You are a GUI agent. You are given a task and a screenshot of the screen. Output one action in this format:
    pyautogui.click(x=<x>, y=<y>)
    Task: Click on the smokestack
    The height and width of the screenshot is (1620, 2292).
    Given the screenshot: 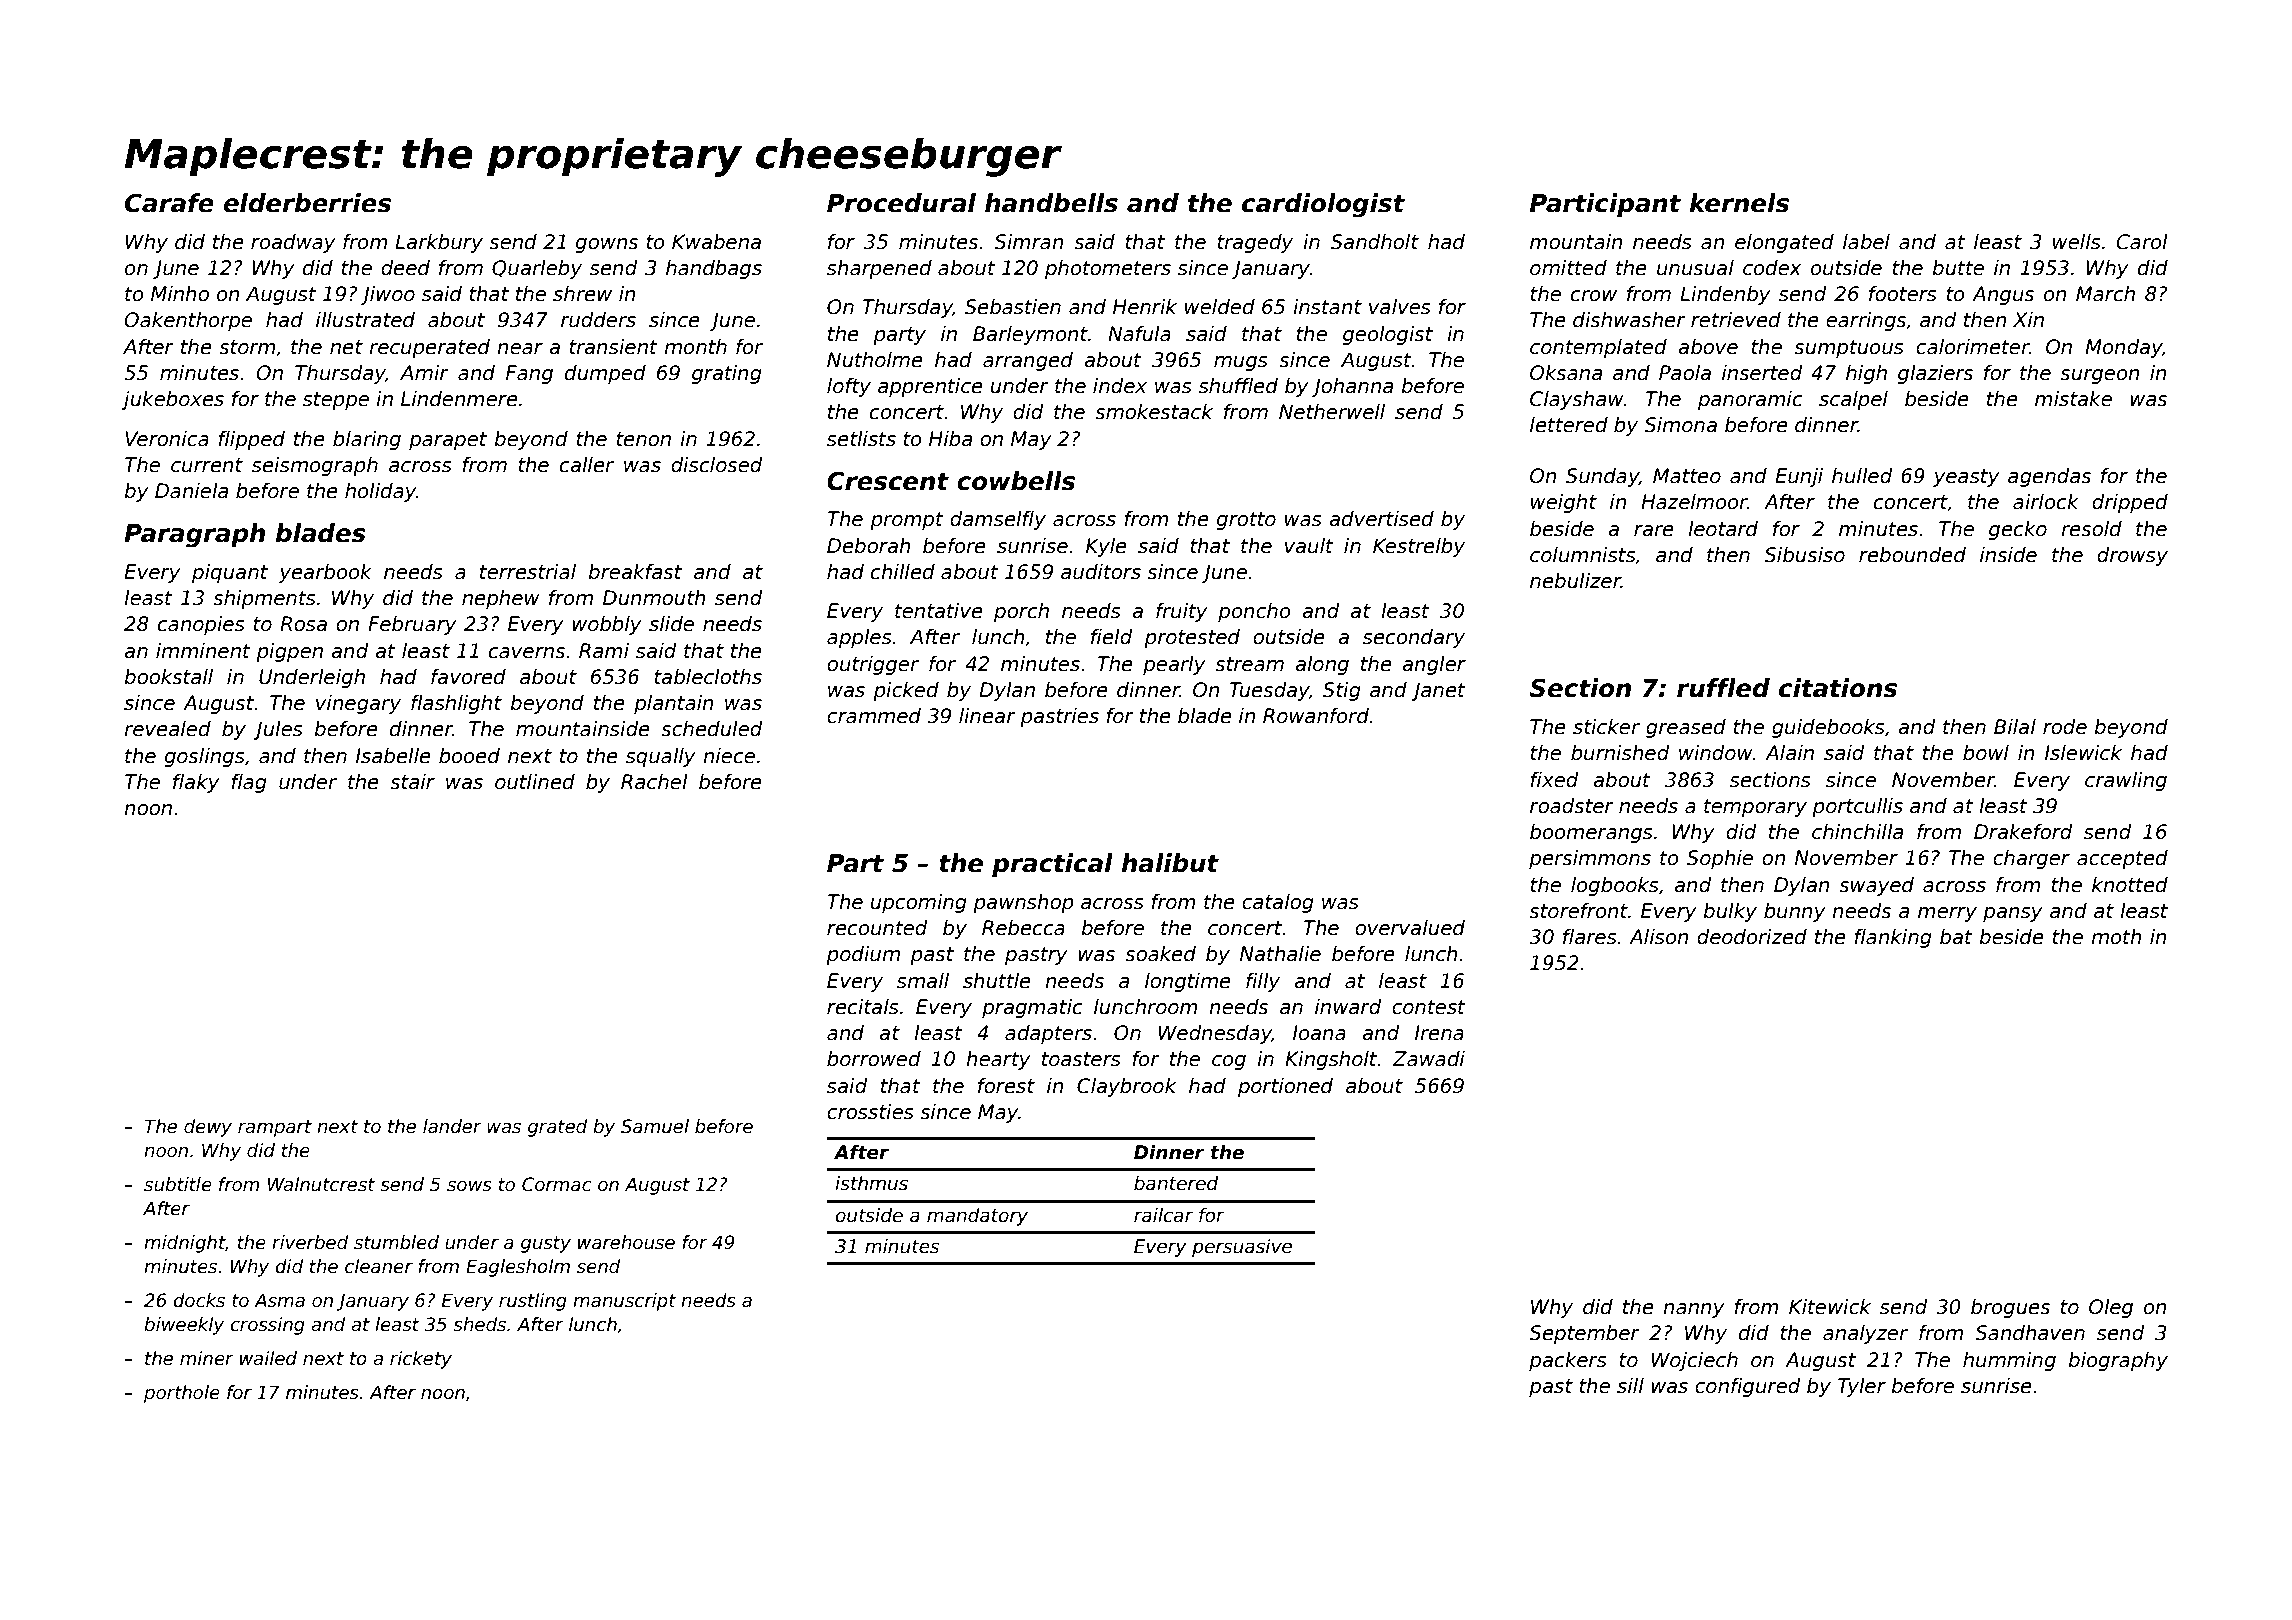 What is the action you would take?
    pyautogui.click(x=1154, y=412)
